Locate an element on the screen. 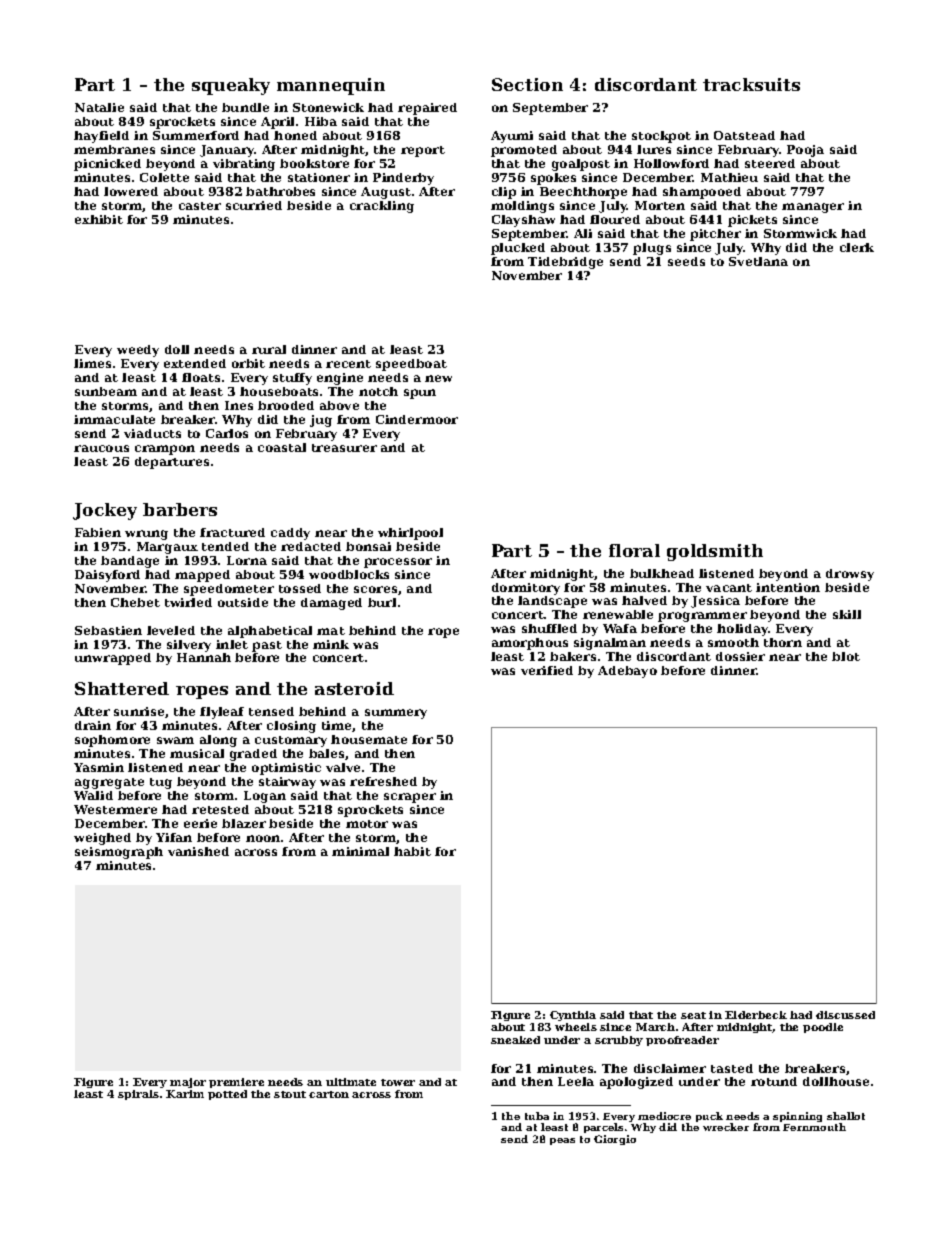  Elderbeck is located at coordinates (756, 1015).
